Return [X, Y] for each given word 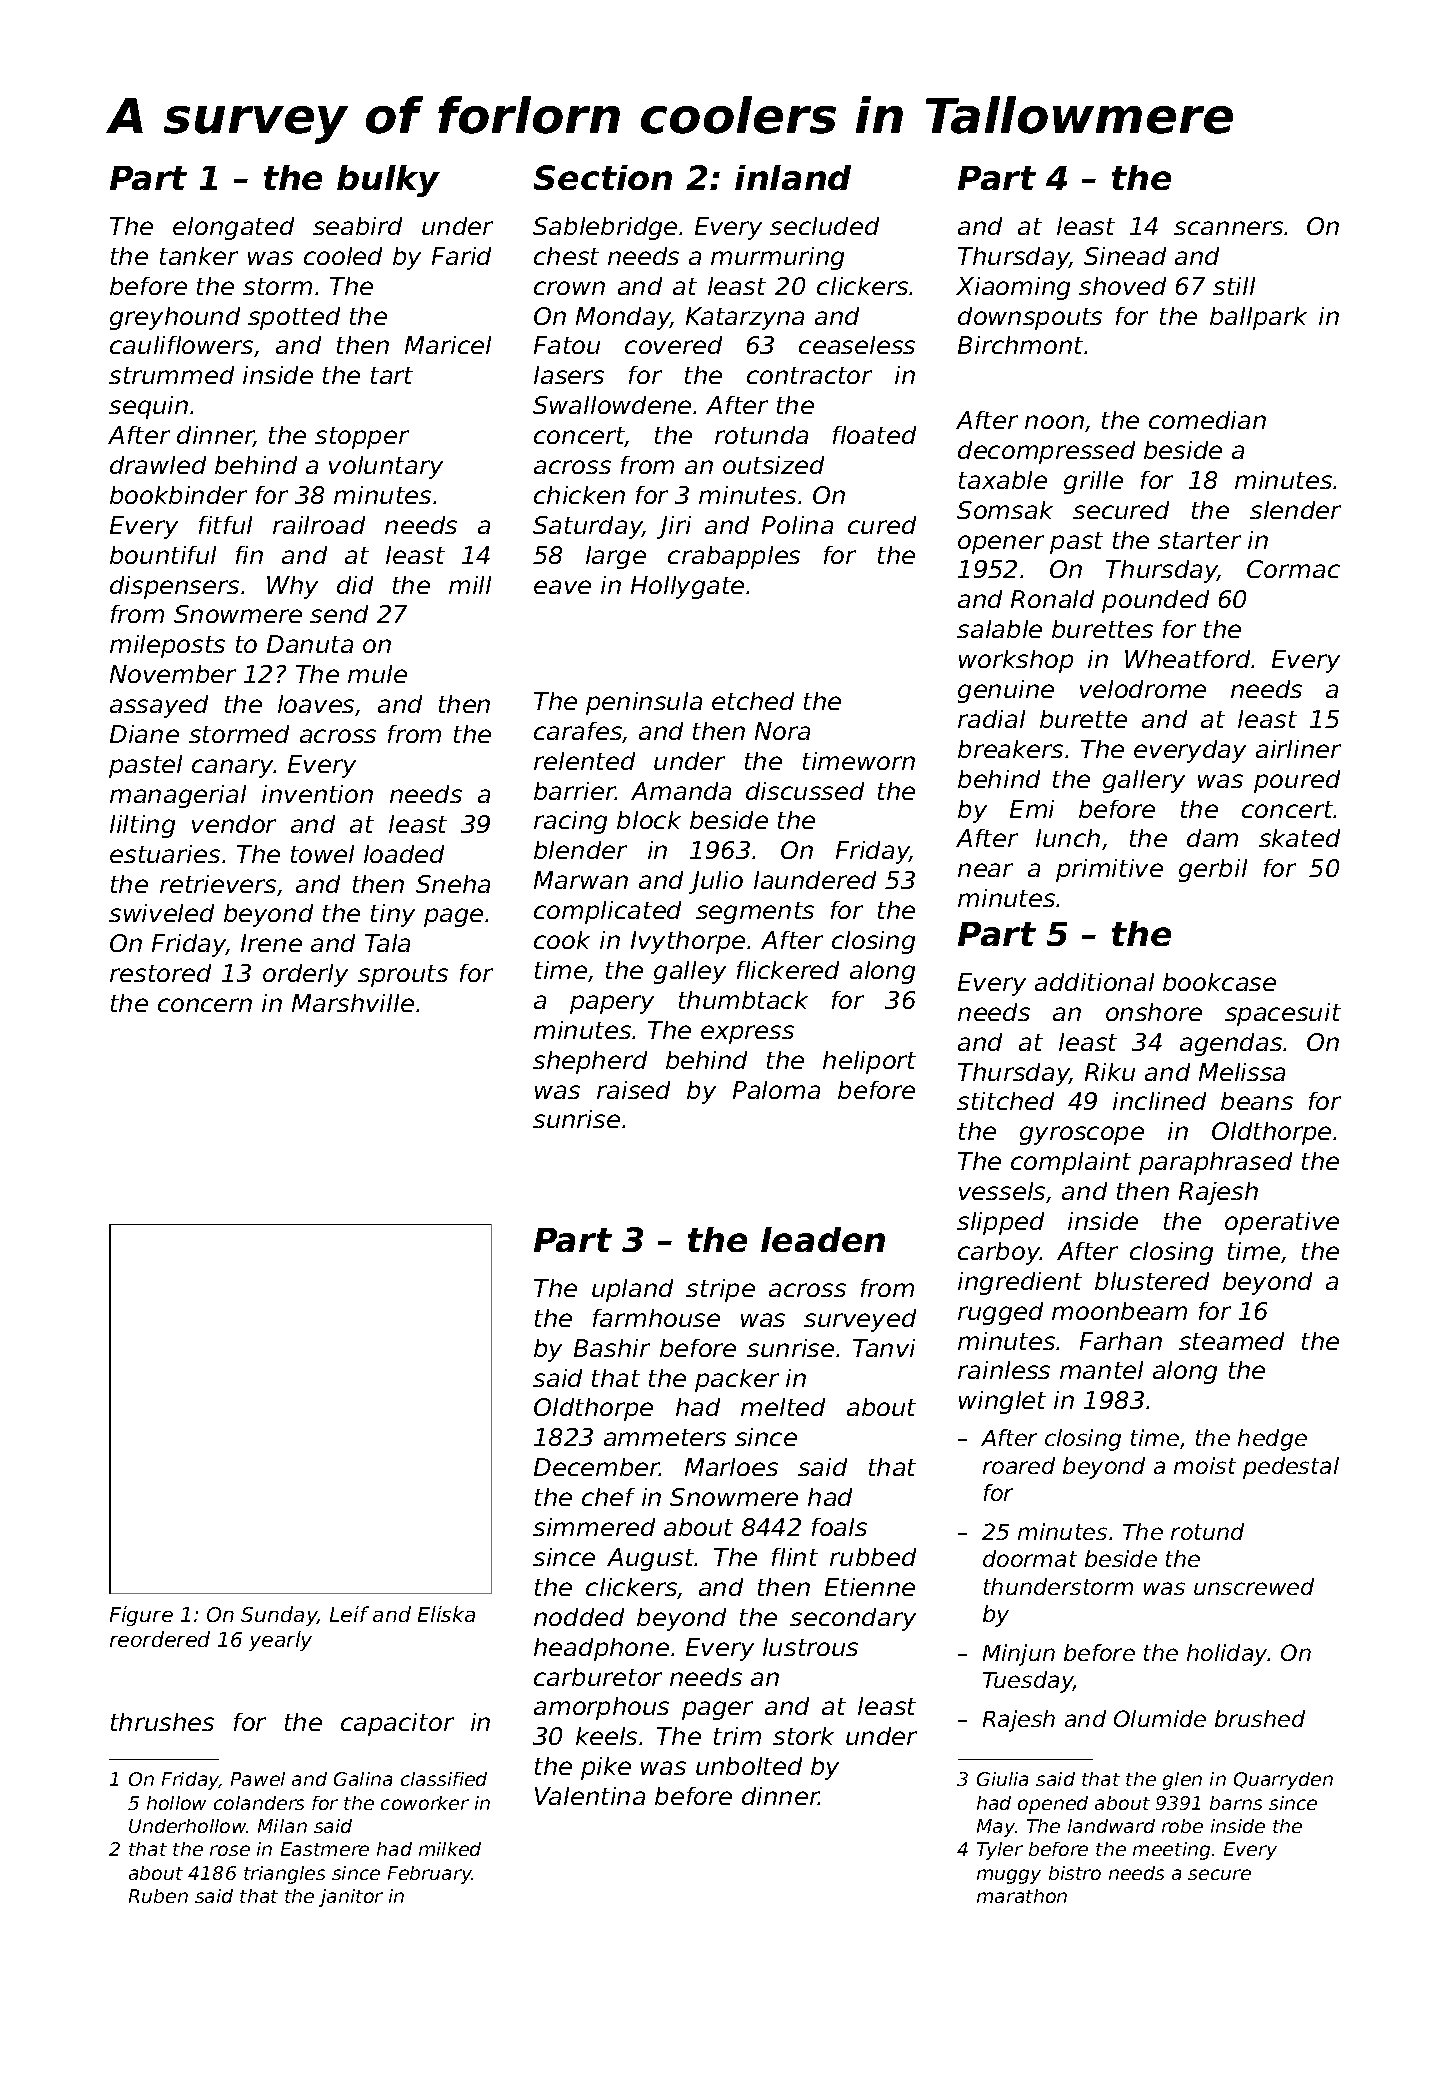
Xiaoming [1013, 288]
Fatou [567, 345]
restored [160, 973]
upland [632, 1290]
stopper [362, 438]
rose [230, 1850]
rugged [1000, 1313]
